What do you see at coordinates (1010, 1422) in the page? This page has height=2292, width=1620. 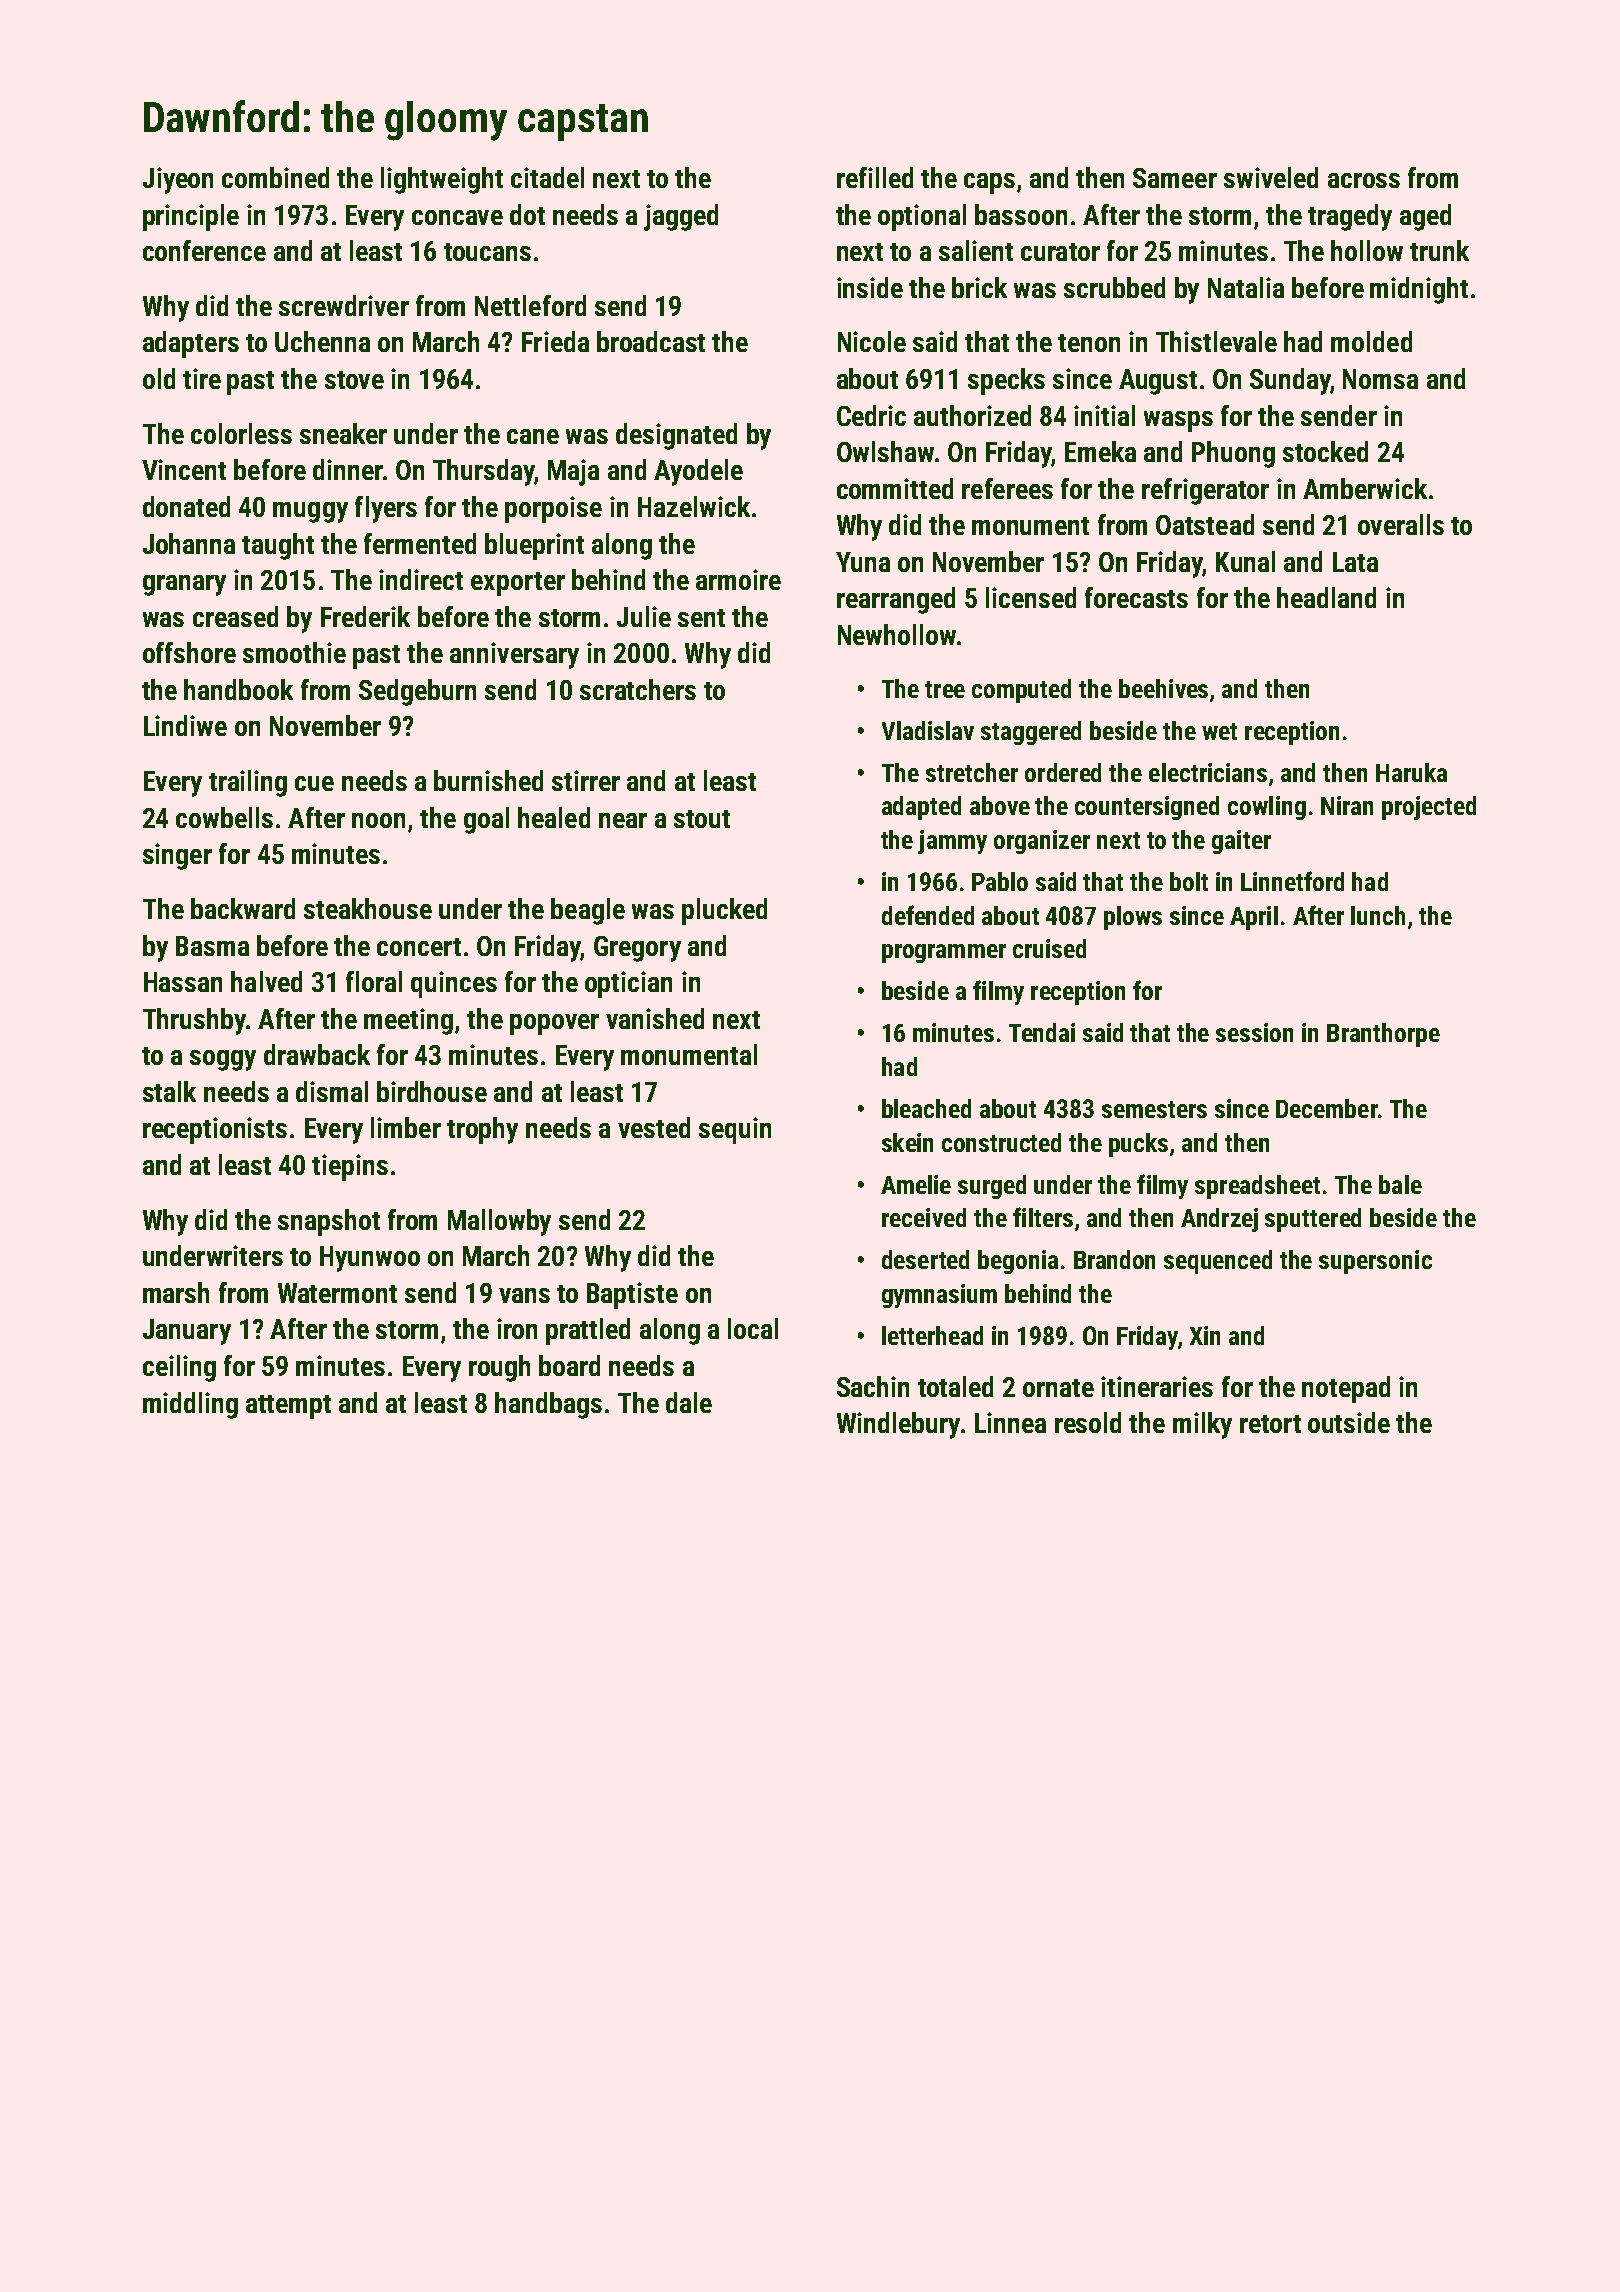 I see `Linnea` at bounding box center [1010, 1422].
